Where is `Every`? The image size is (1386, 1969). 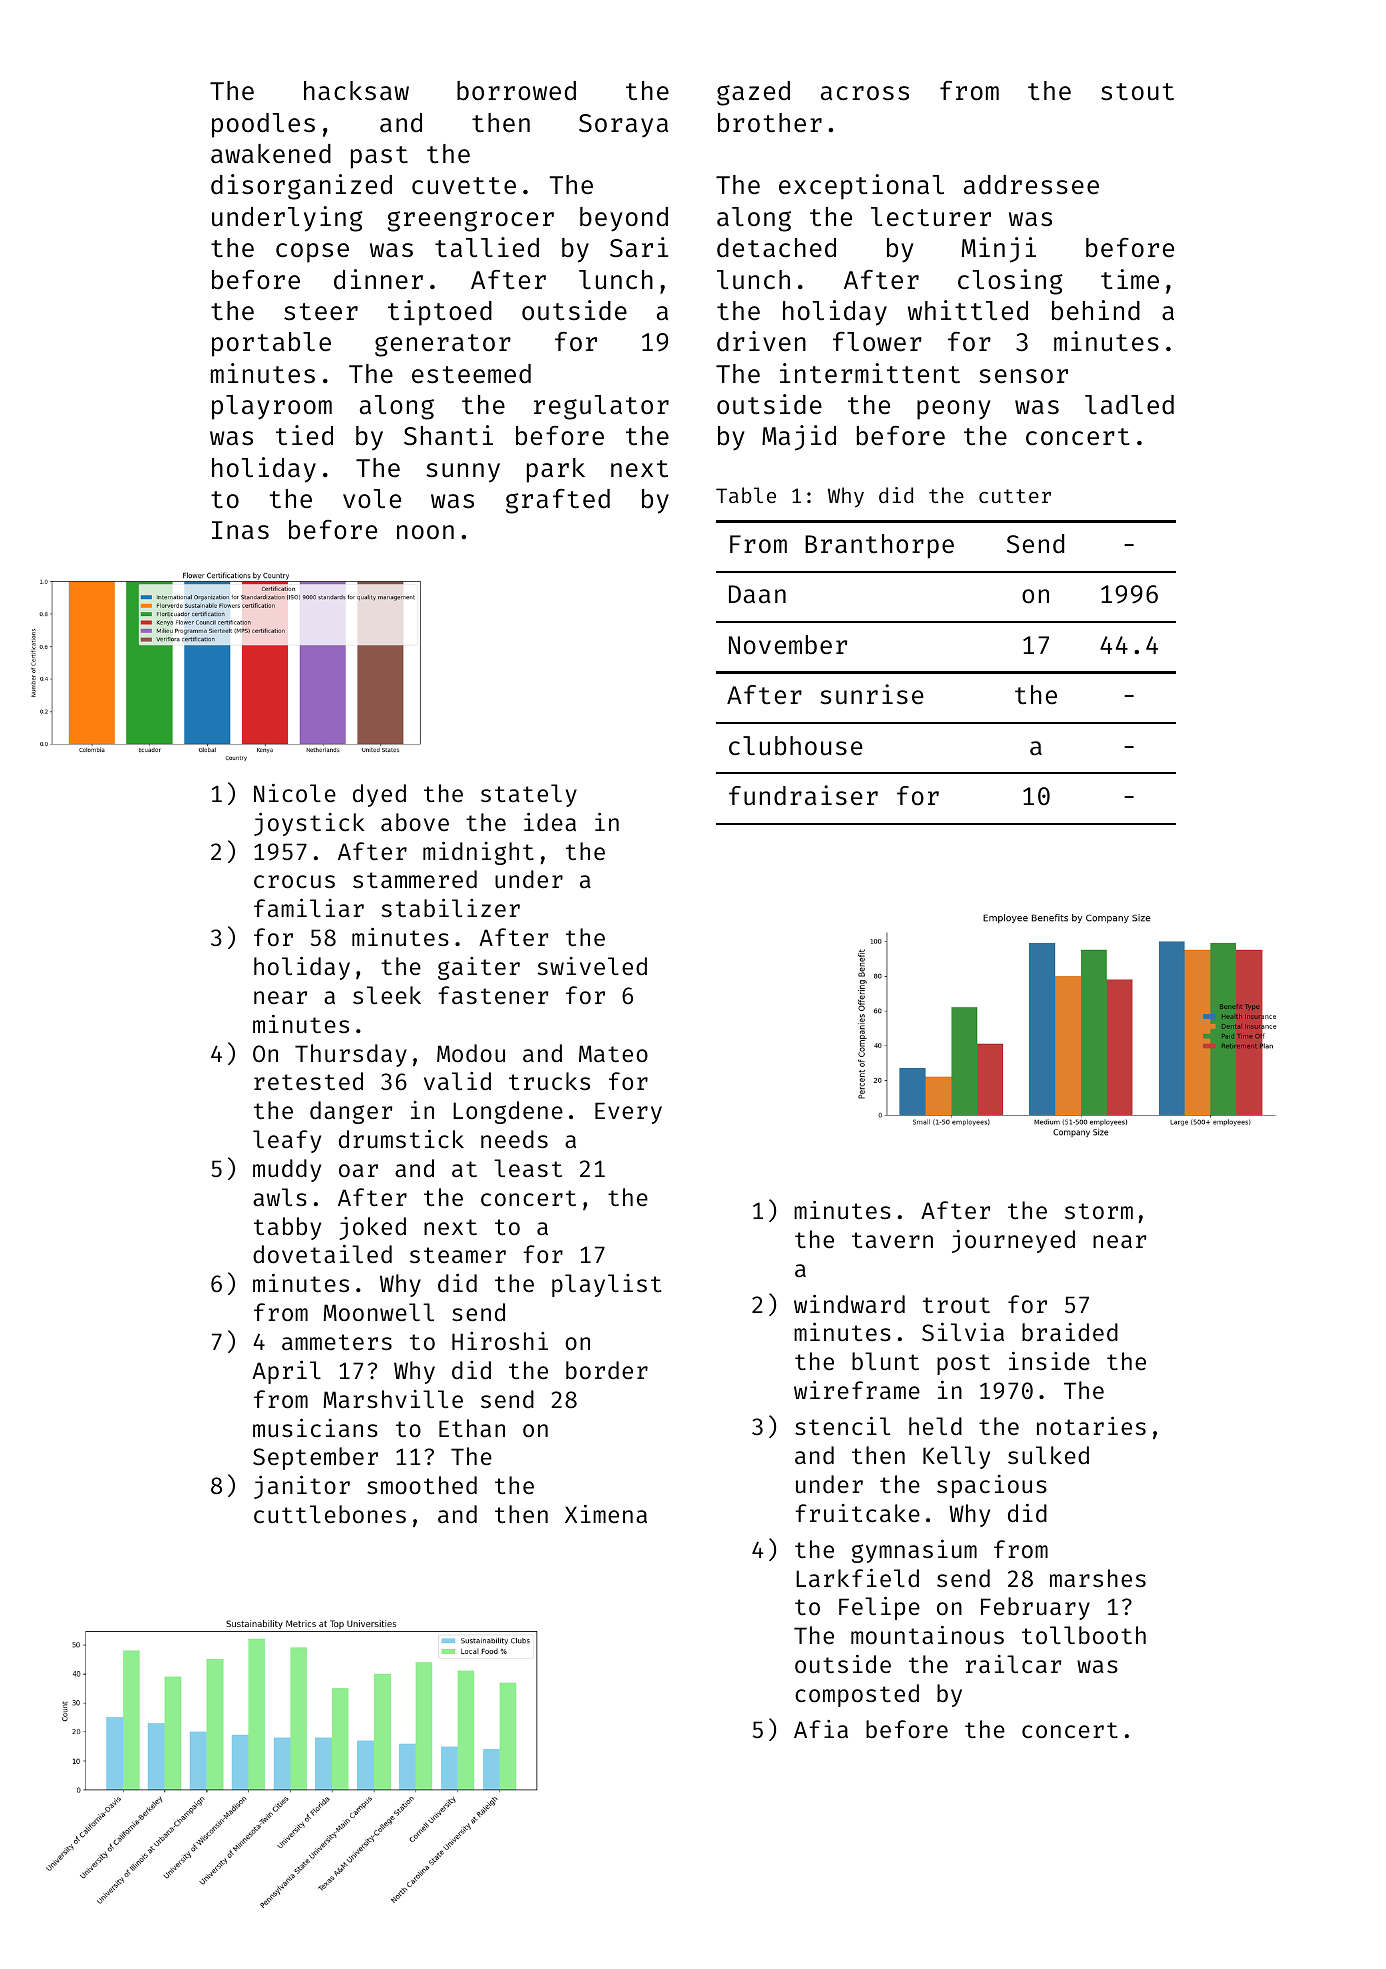
Every is located at coordinates (628, 1113).
